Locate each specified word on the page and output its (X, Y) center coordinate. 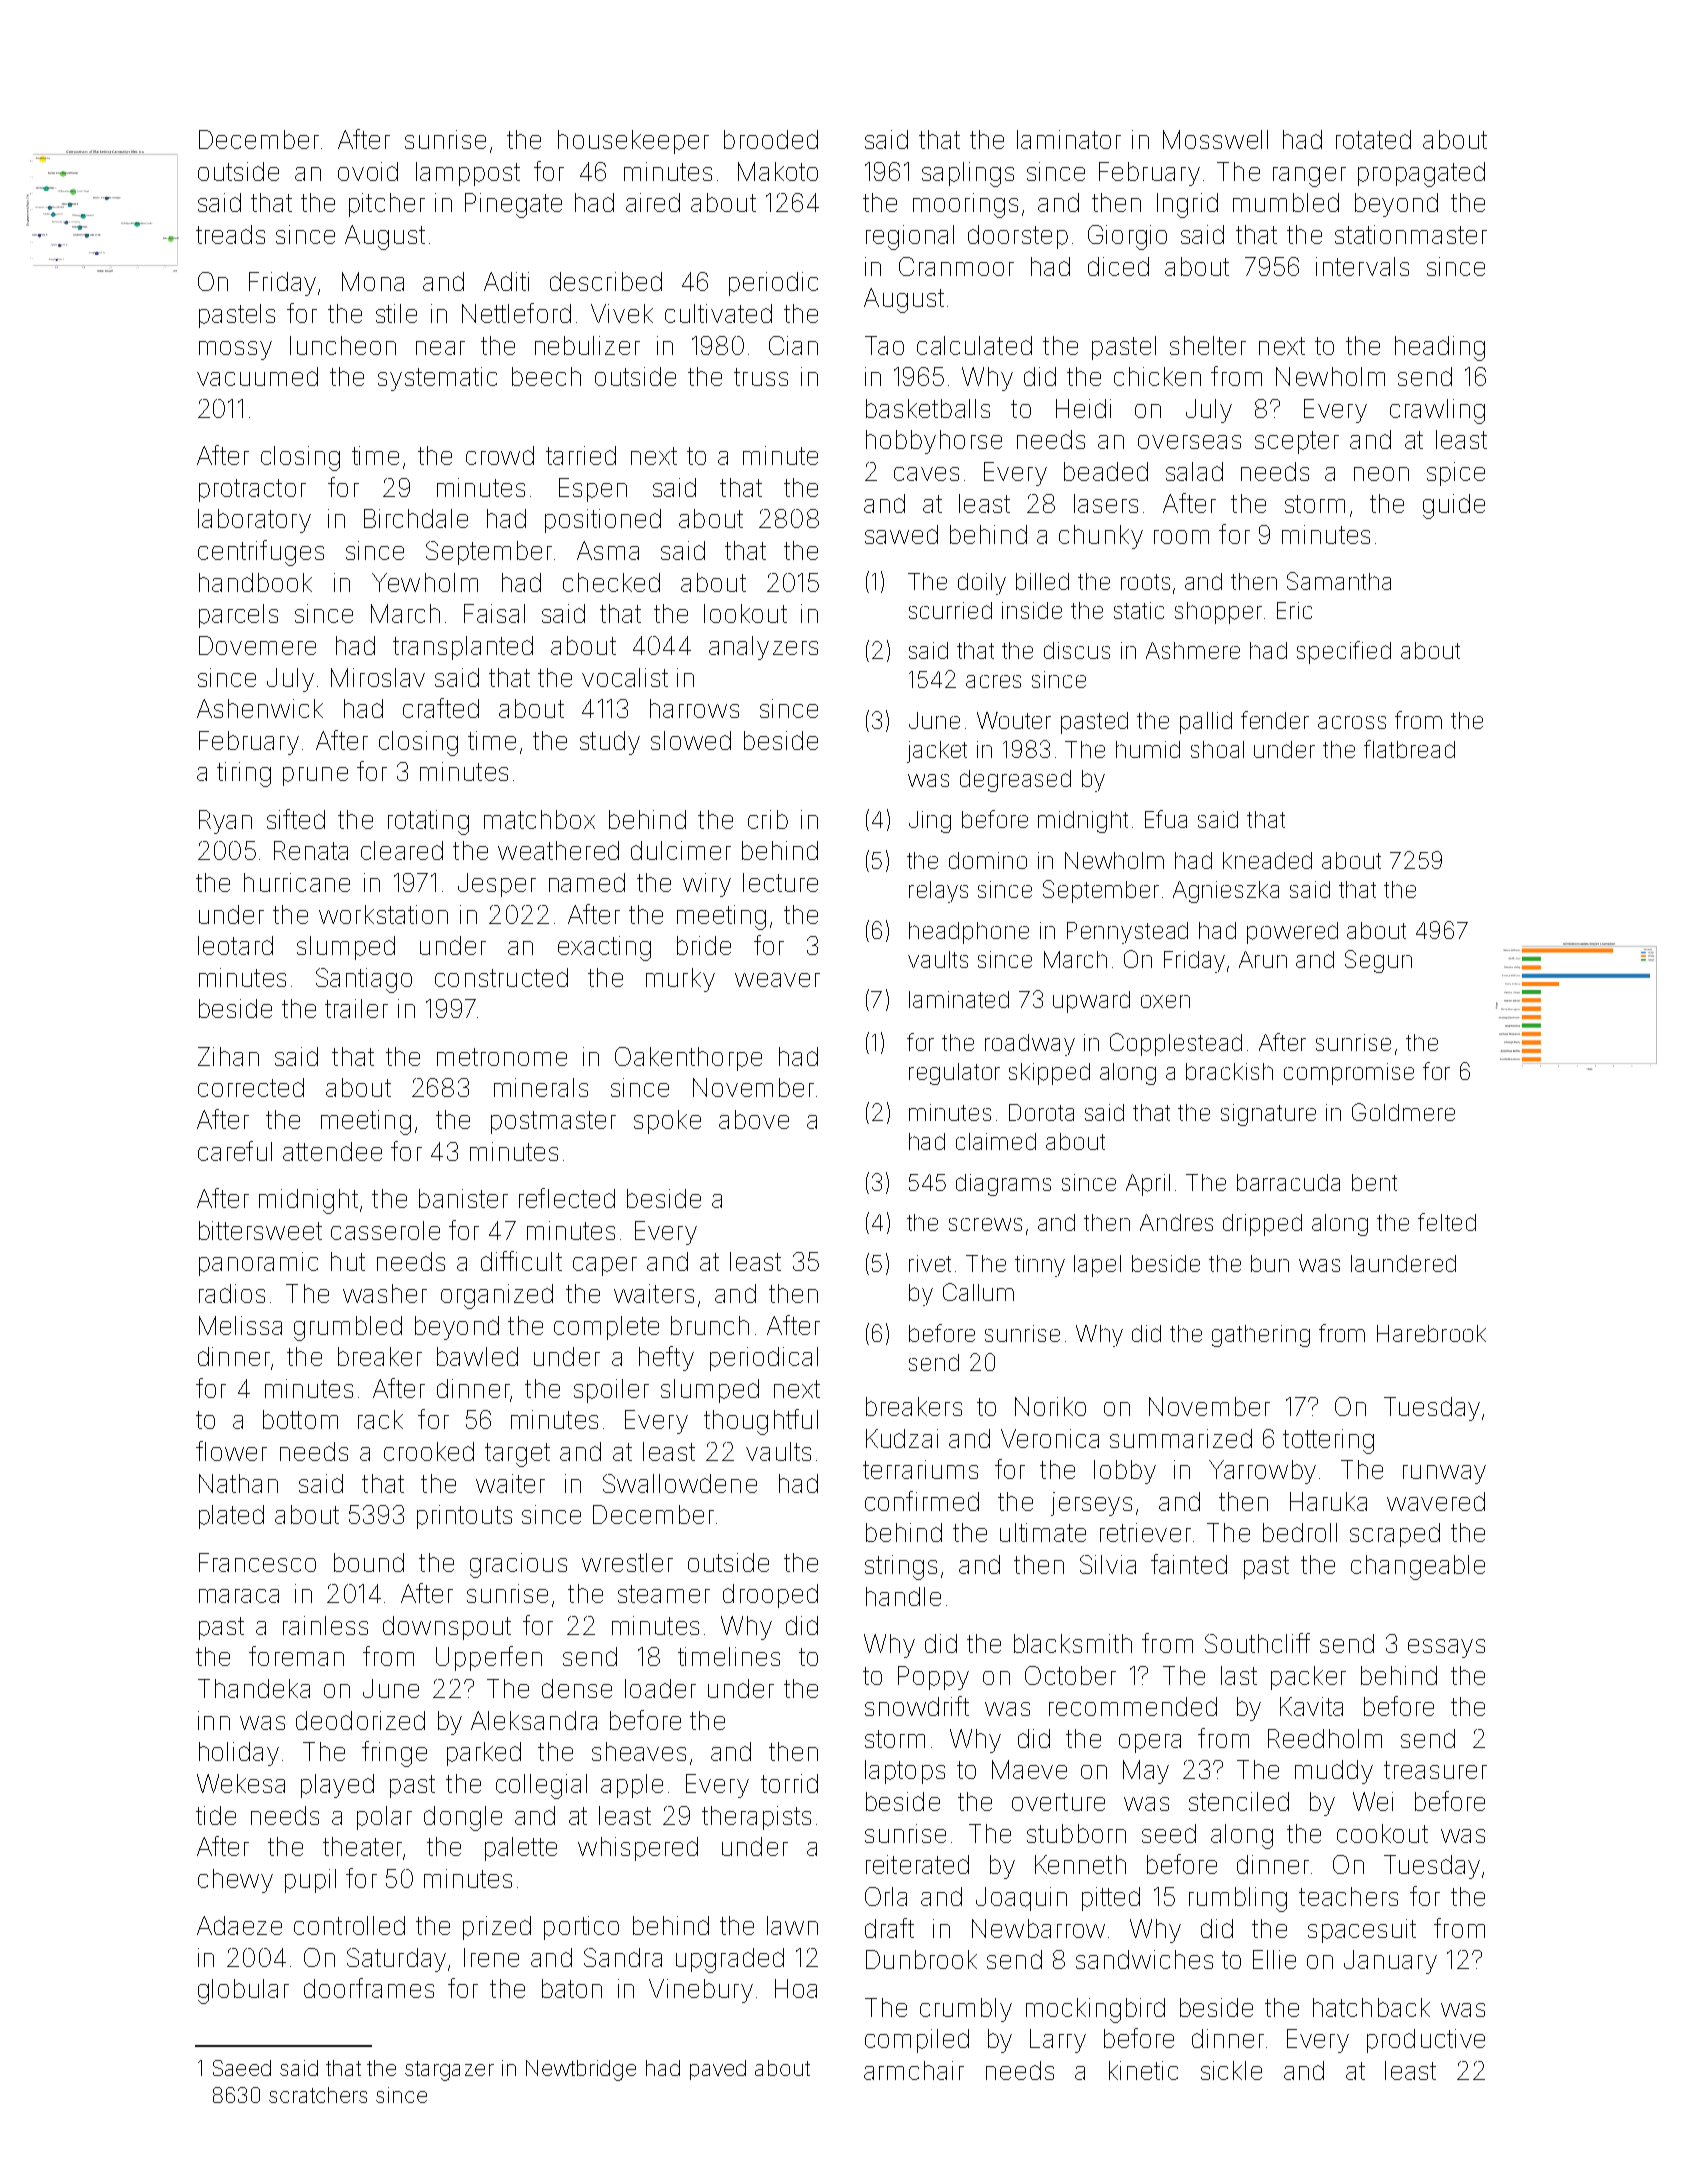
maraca (239, 1596)
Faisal (494, 613)
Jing (930, 822)
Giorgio (1127, 237)
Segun (1378, 961)
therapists (756, 1818)
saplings (968, 174)
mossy (235, 350)
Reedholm (1325, 1738)
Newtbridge (581, 2070)
